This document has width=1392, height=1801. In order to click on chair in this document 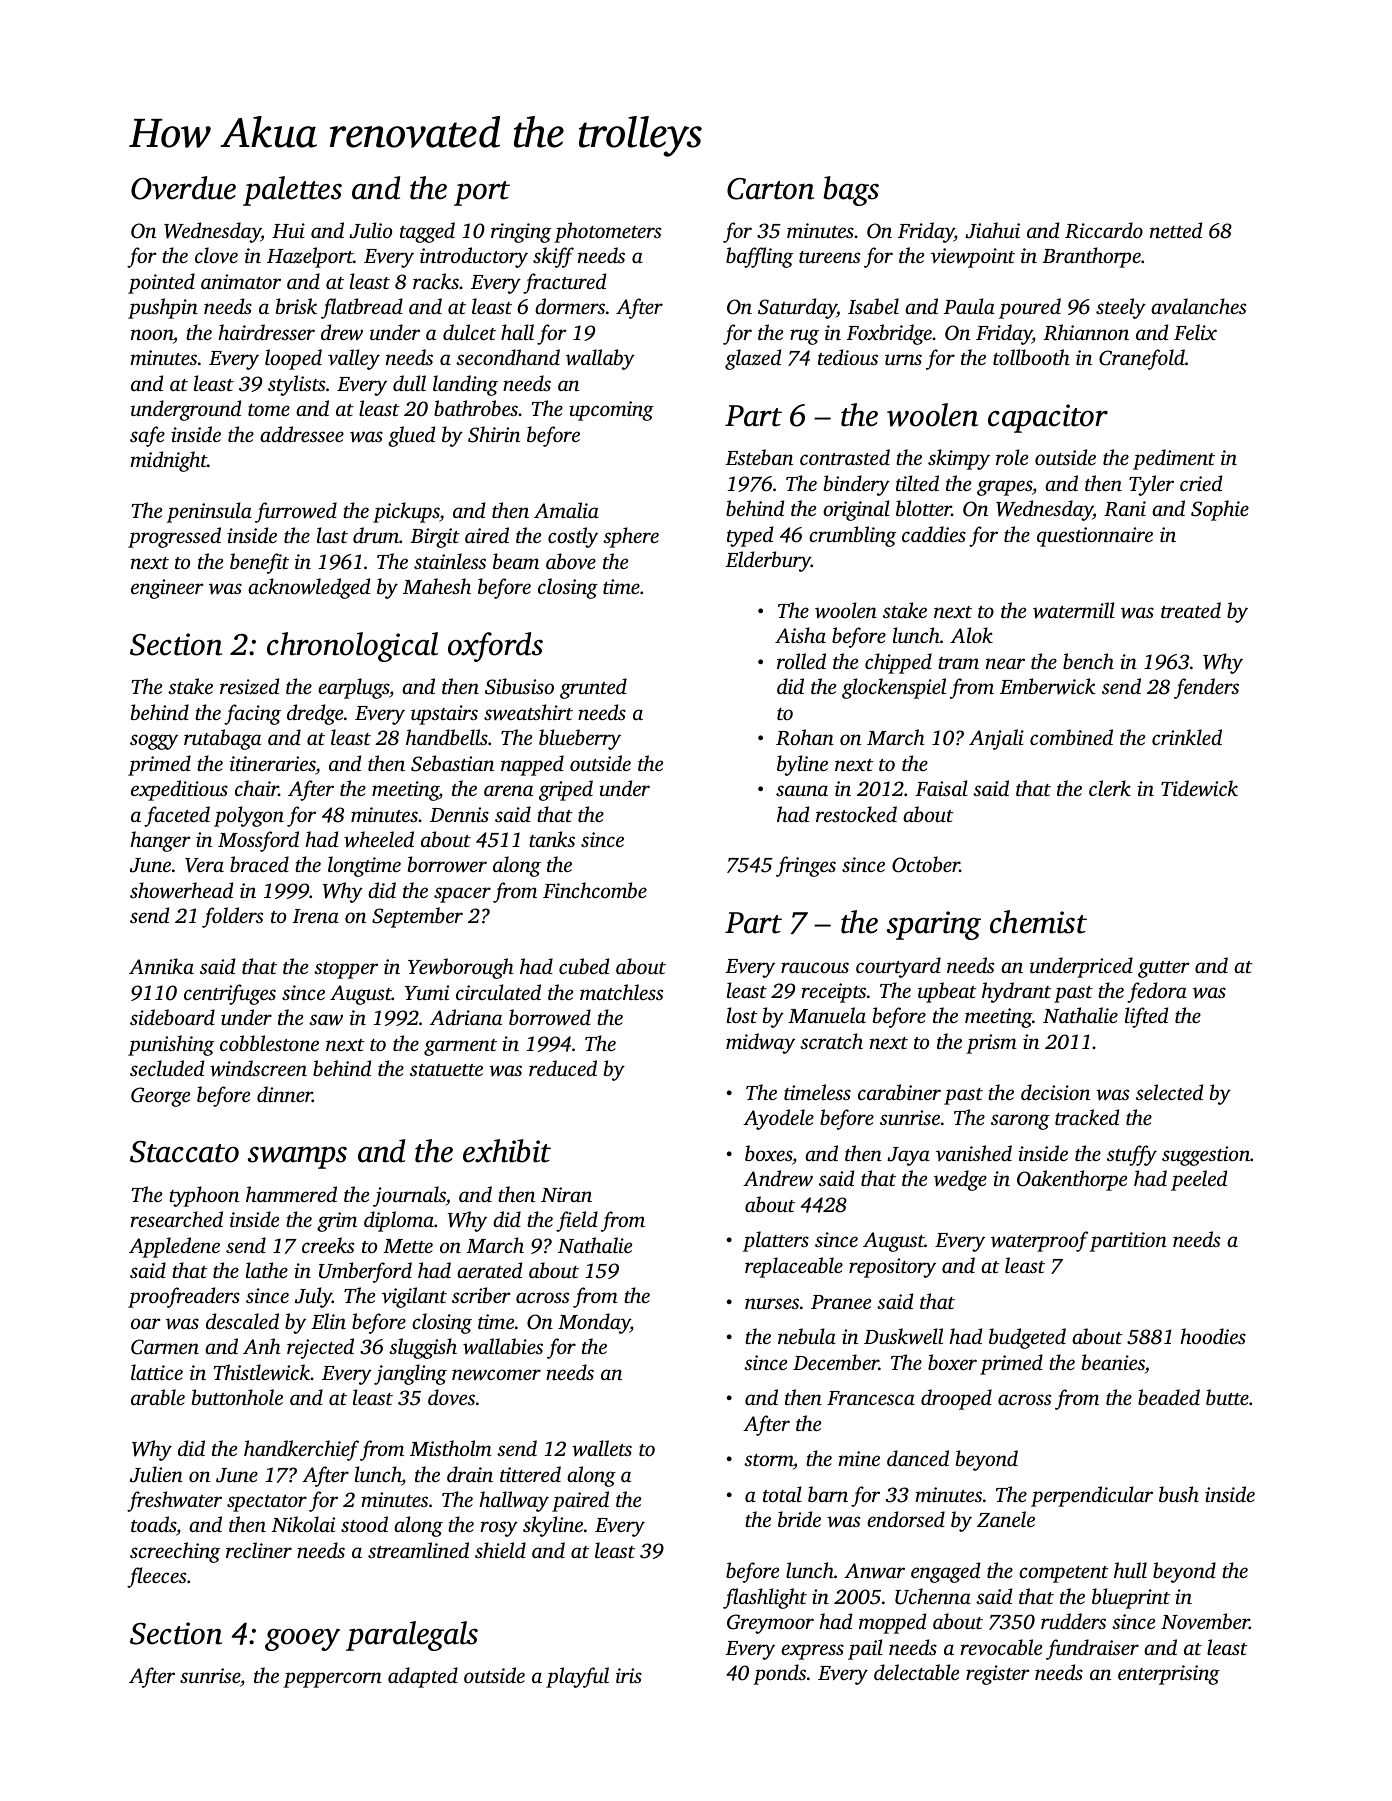, I will do `click(257, 788)`.
